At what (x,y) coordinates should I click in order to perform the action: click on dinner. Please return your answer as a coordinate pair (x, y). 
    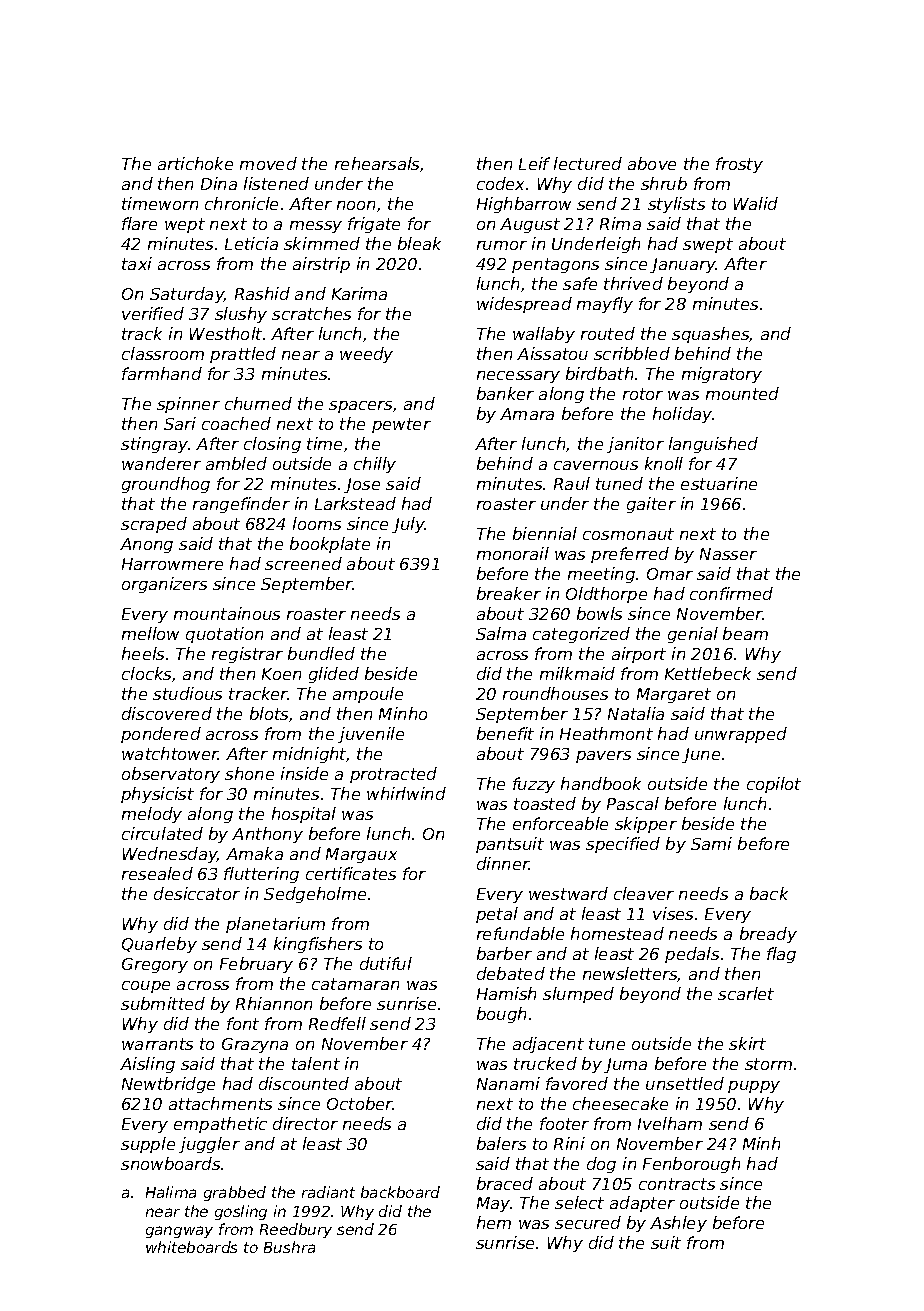
    Looking at the image, I should click on (503, 863).
